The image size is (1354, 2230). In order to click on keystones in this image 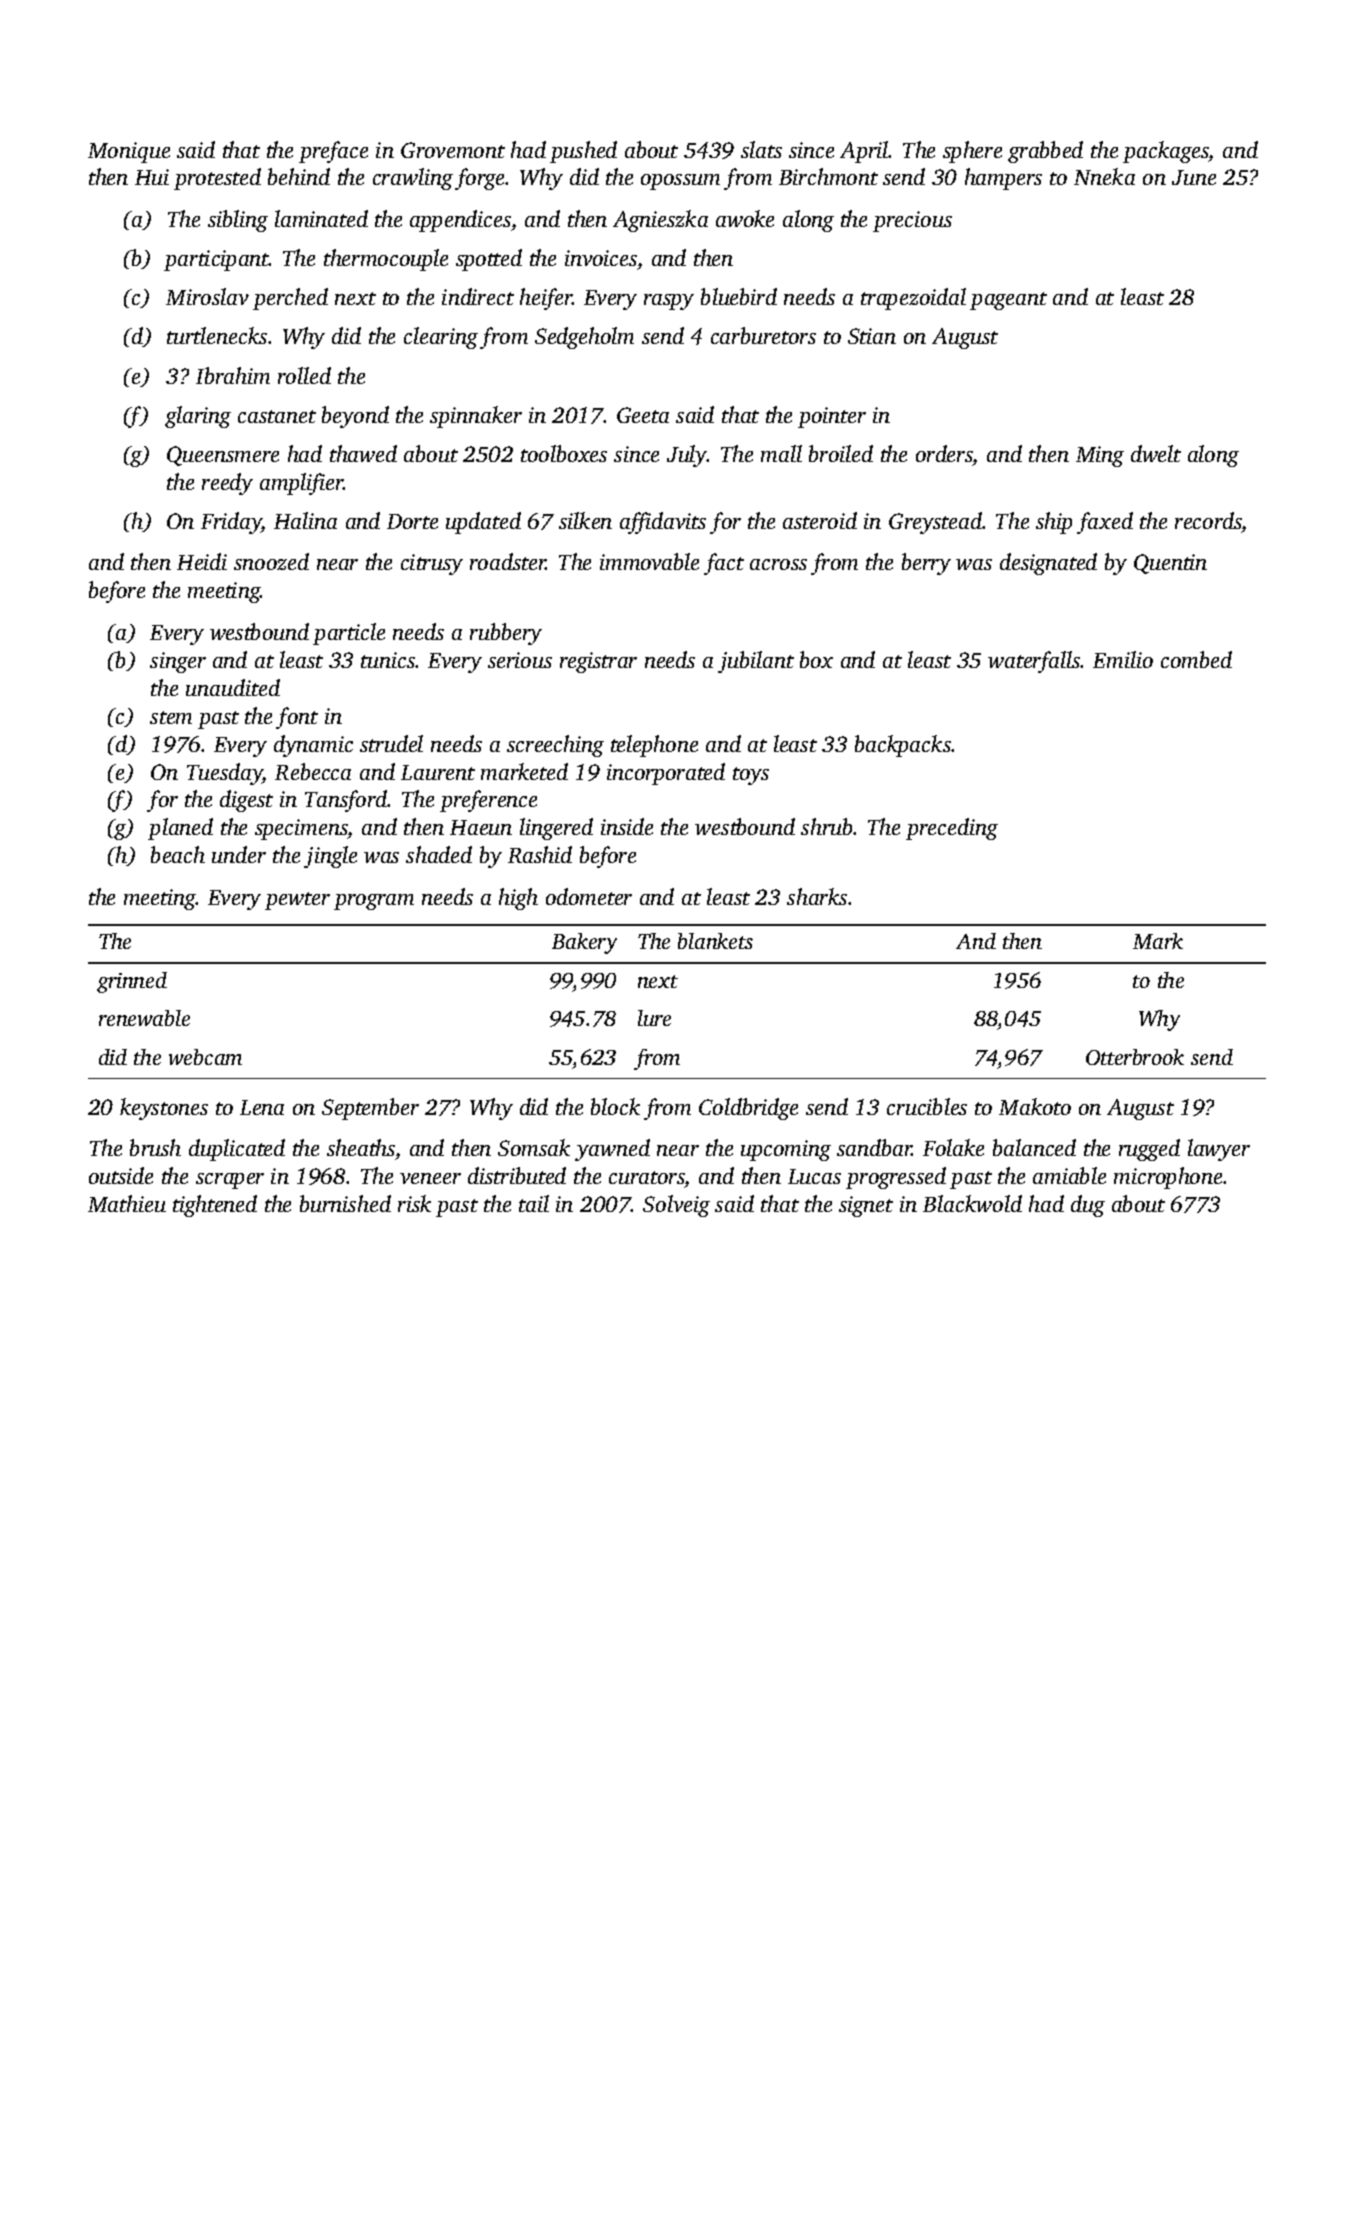, I will do `click(164, 1109)`.
